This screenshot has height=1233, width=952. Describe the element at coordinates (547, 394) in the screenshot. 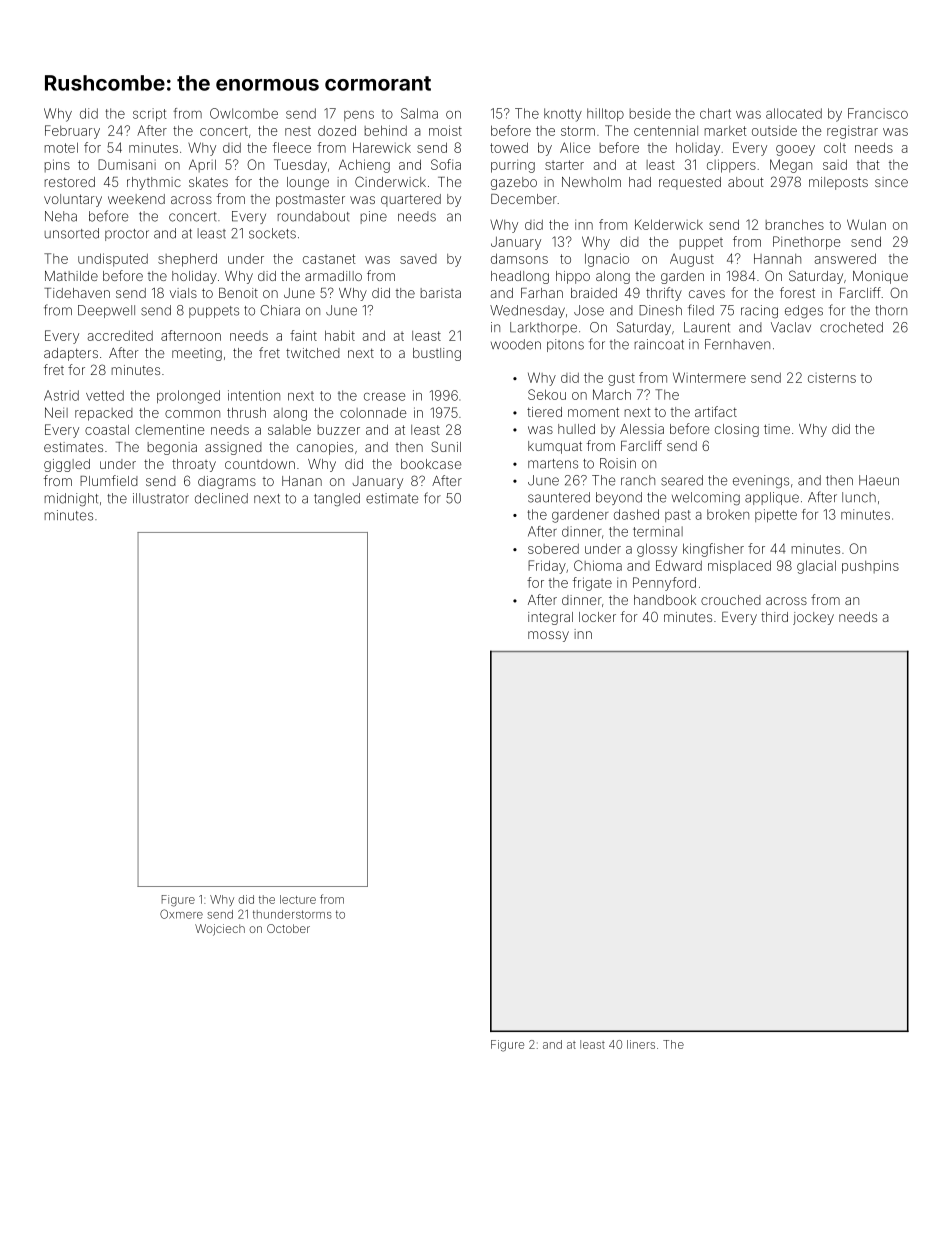

I see `Sekou` at that location.
